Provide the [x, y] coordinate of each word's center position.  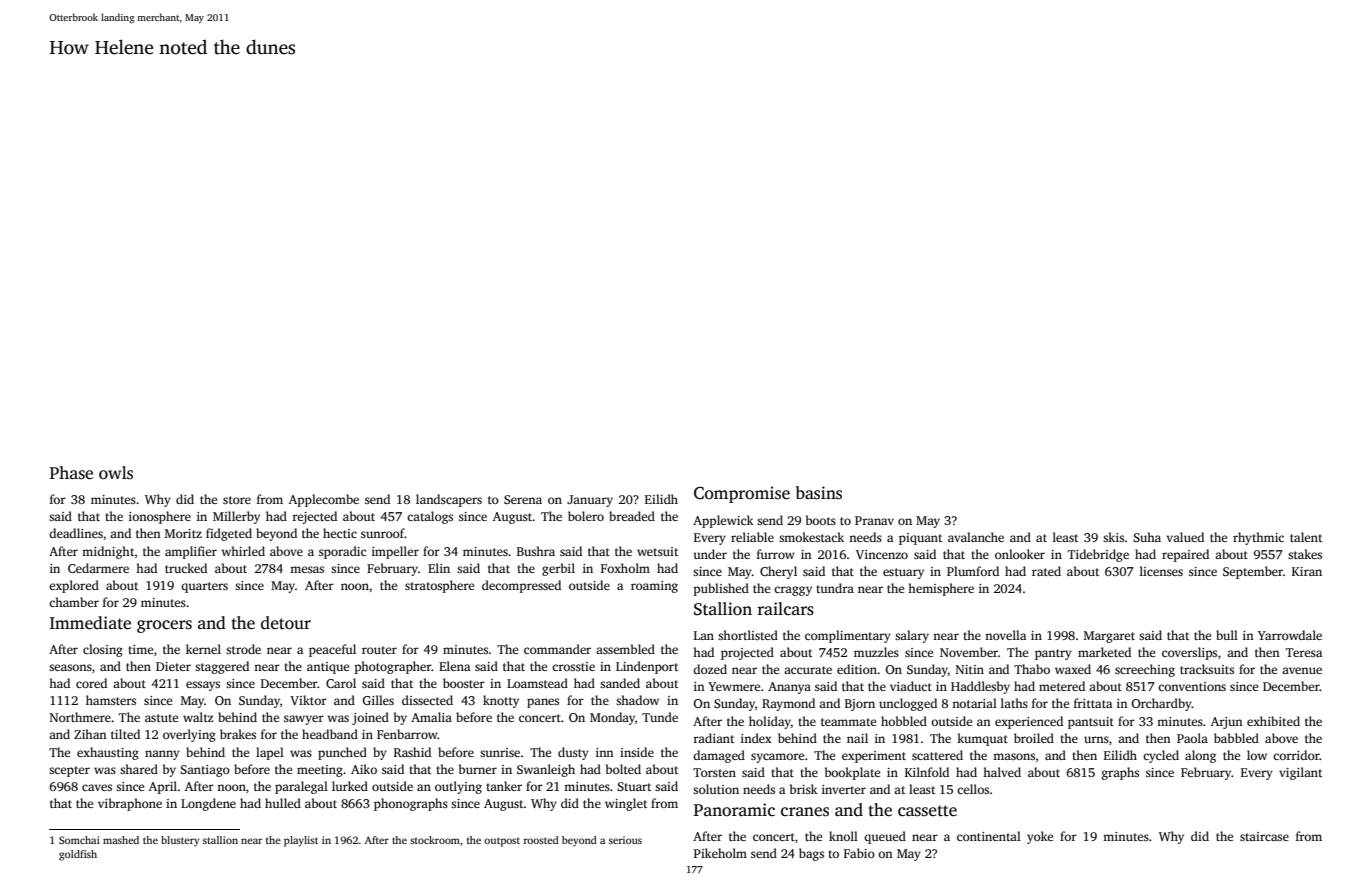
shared [139, 769]
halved [1002, 772]
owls [116, 473]
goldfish [78, 855]
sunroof [383, 533]
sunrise [500, 752]
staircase [1264, 836]
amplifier [191, 552]
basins [819, 493]
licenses [1161, 571]
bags [811, 854]
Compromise [742, 494]
